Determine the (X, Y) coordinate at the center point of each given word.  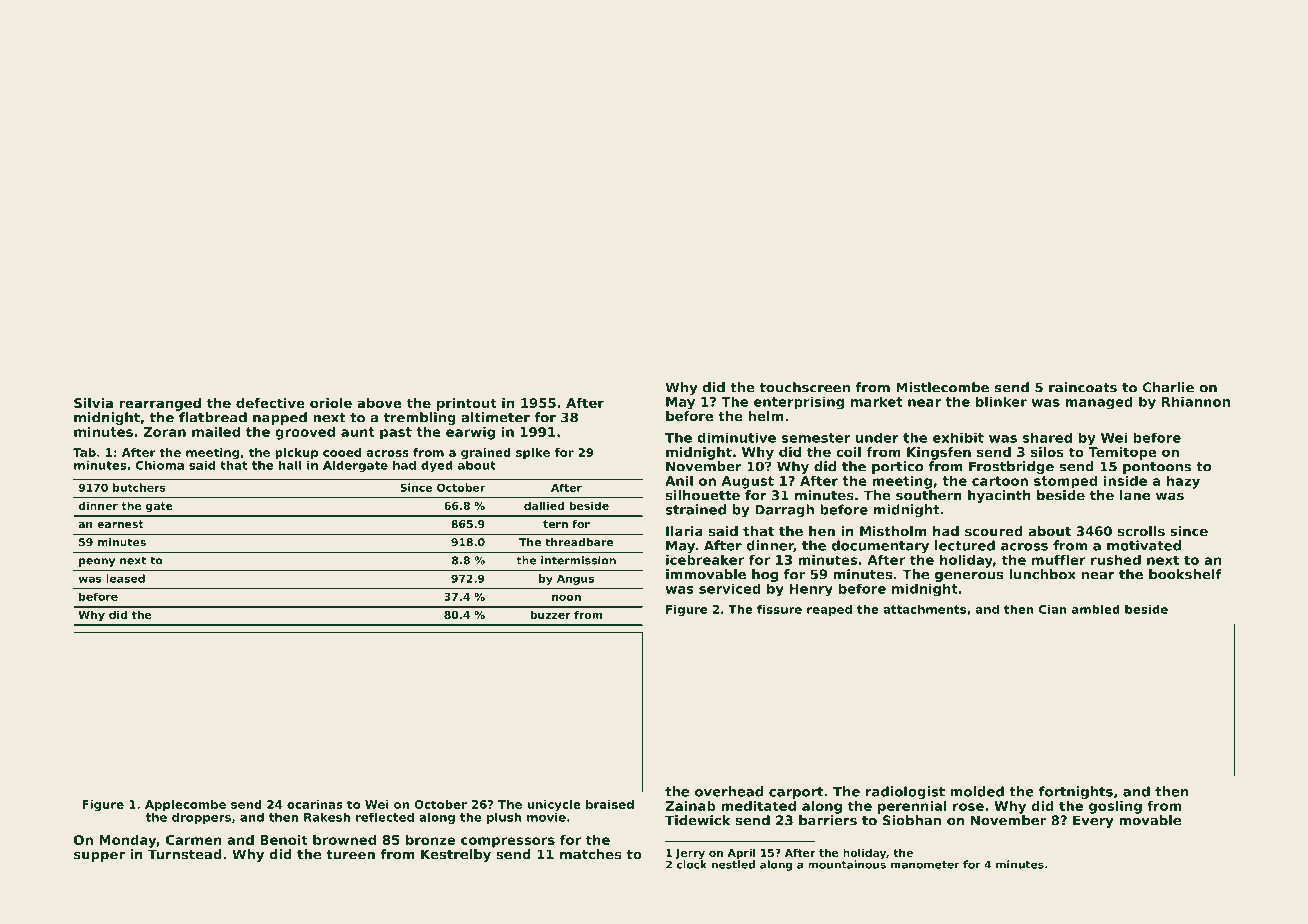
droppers (201, 818)
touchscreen (804, 387)
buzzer (550, 614)
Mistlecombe (942, 387)
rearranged (160, 404)
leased (125, 578)
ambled (1096, 609)
